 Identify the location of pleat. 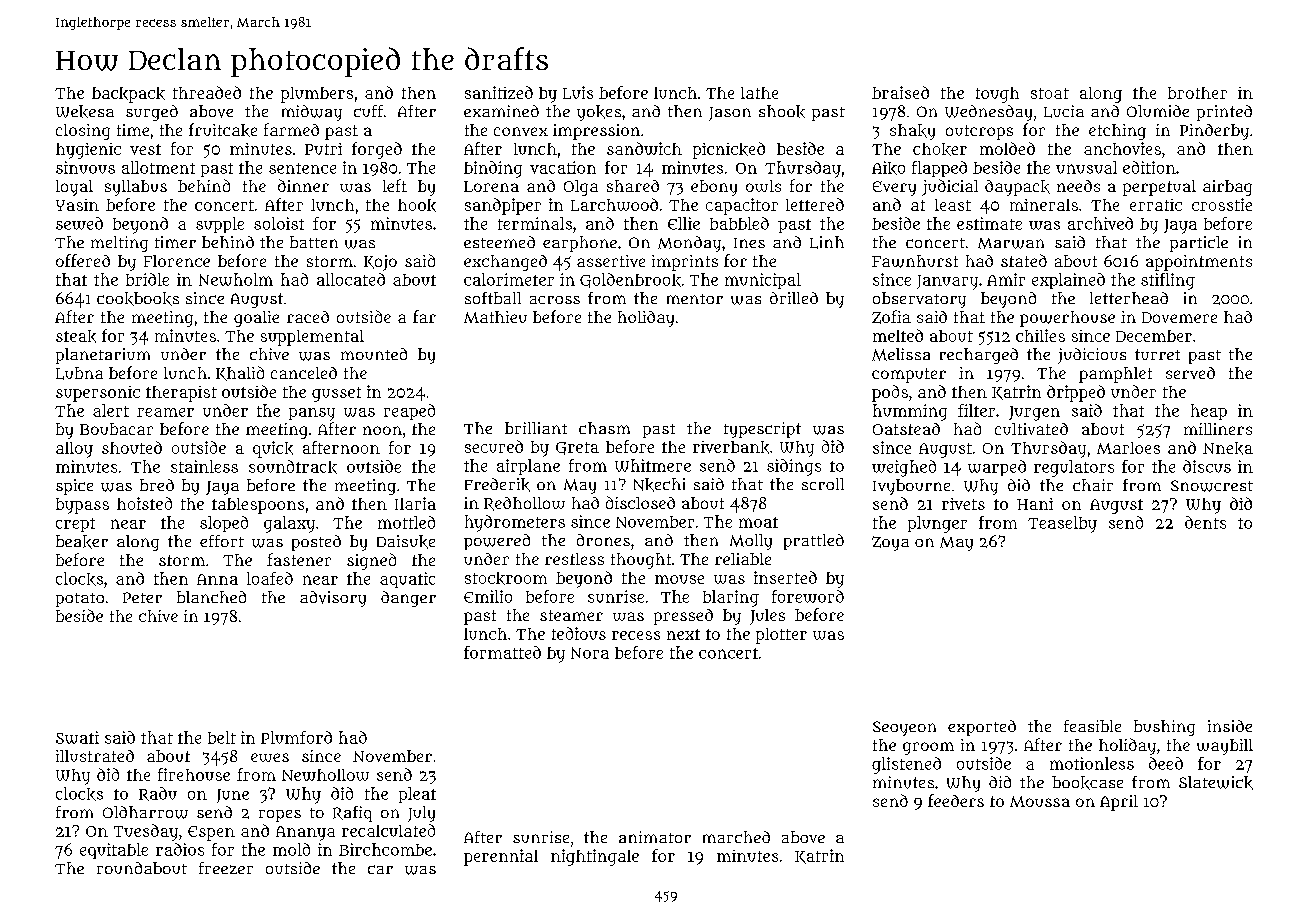
(417, 795).
